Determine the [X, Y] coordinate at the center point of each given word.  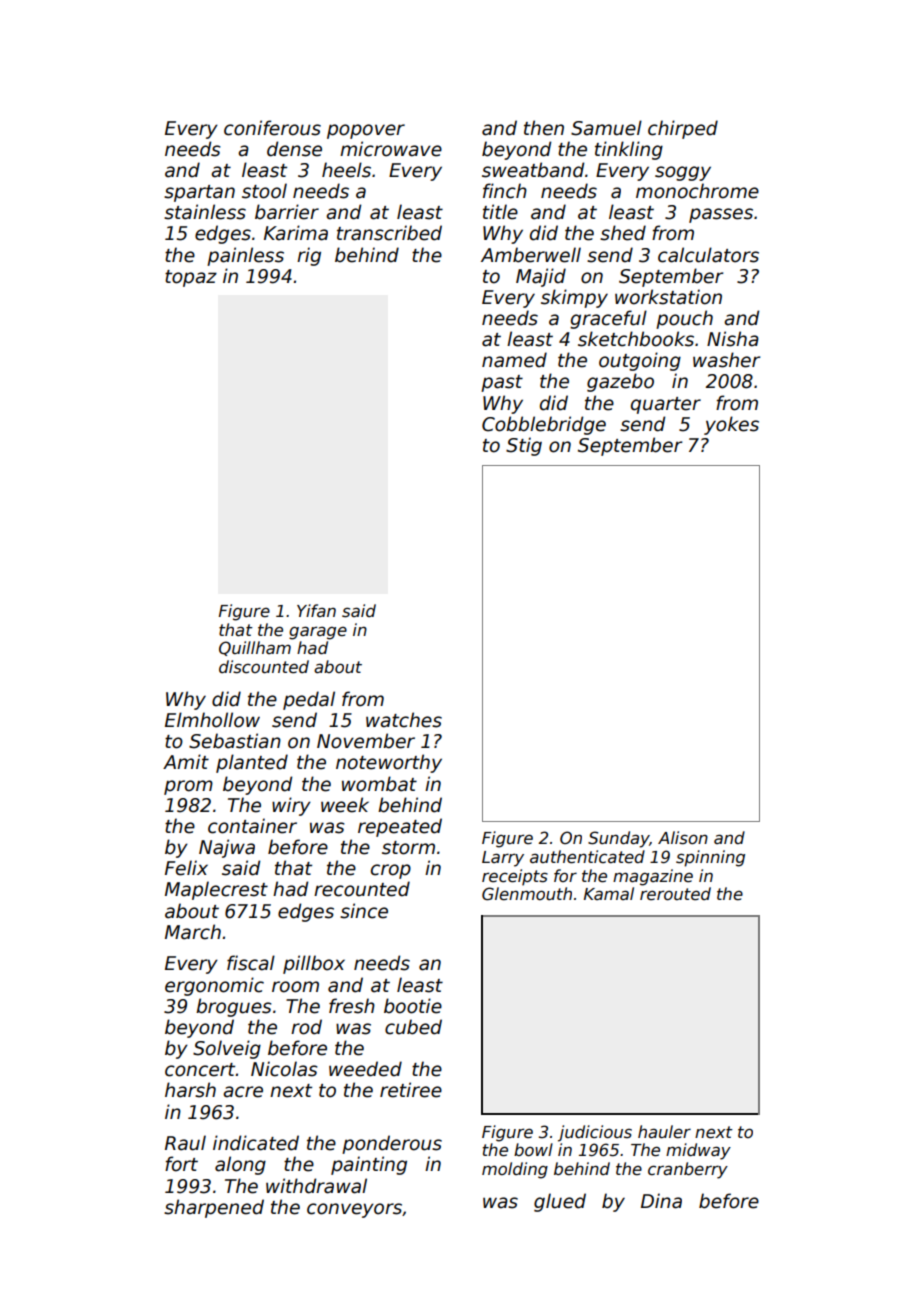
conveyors [354, 1210]
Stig [524, 446]
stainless [205, 212]
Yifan [316, 610]
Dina [661, 1201]
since [364, 911]
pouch [684, 319]
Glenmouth [527, 894]
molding [515, 1170]
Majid [541, 277]
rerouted [675, 893]
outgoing [640, 361]
